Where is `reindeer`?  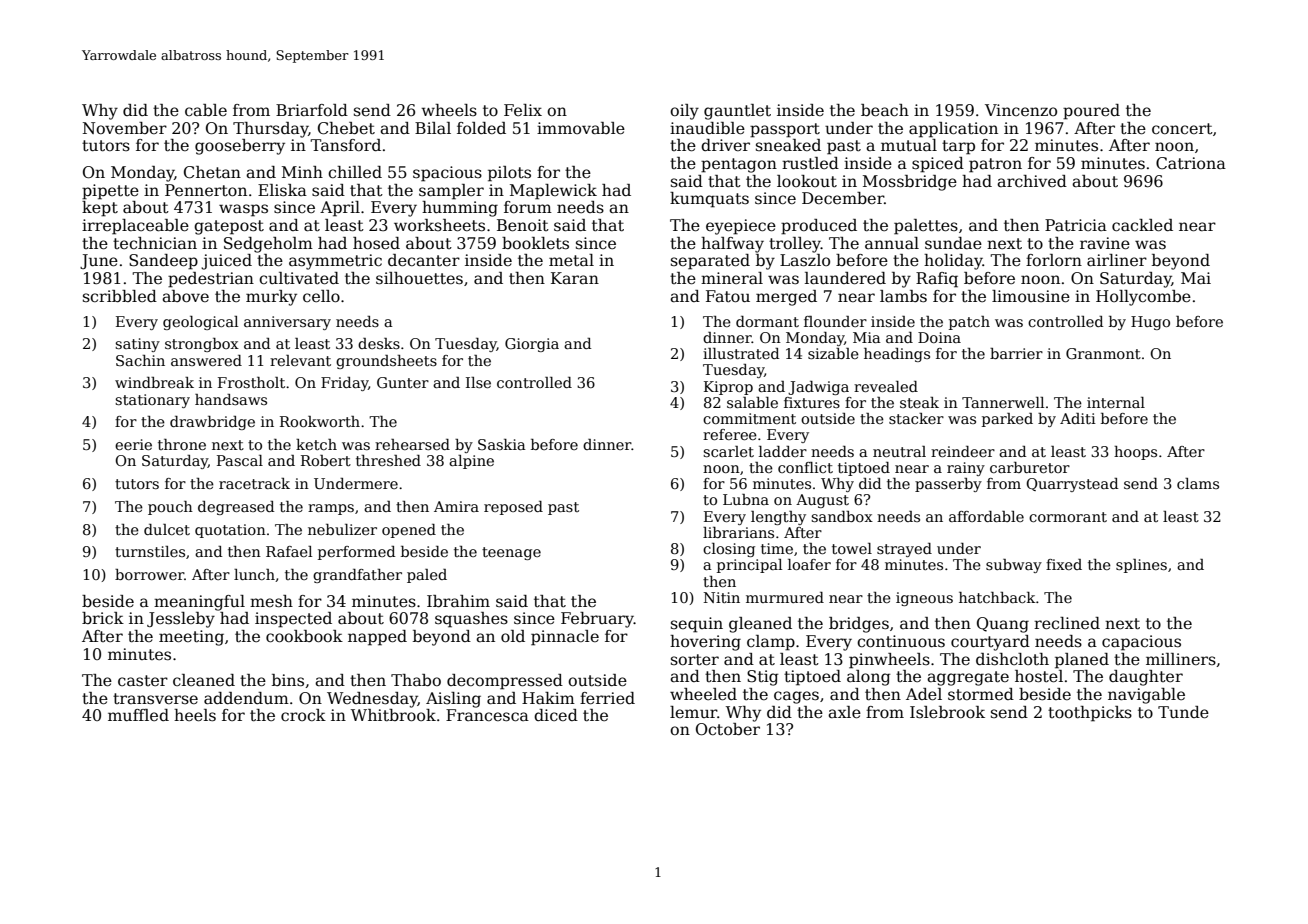
reindeer is located at coordinates (963, 451).
